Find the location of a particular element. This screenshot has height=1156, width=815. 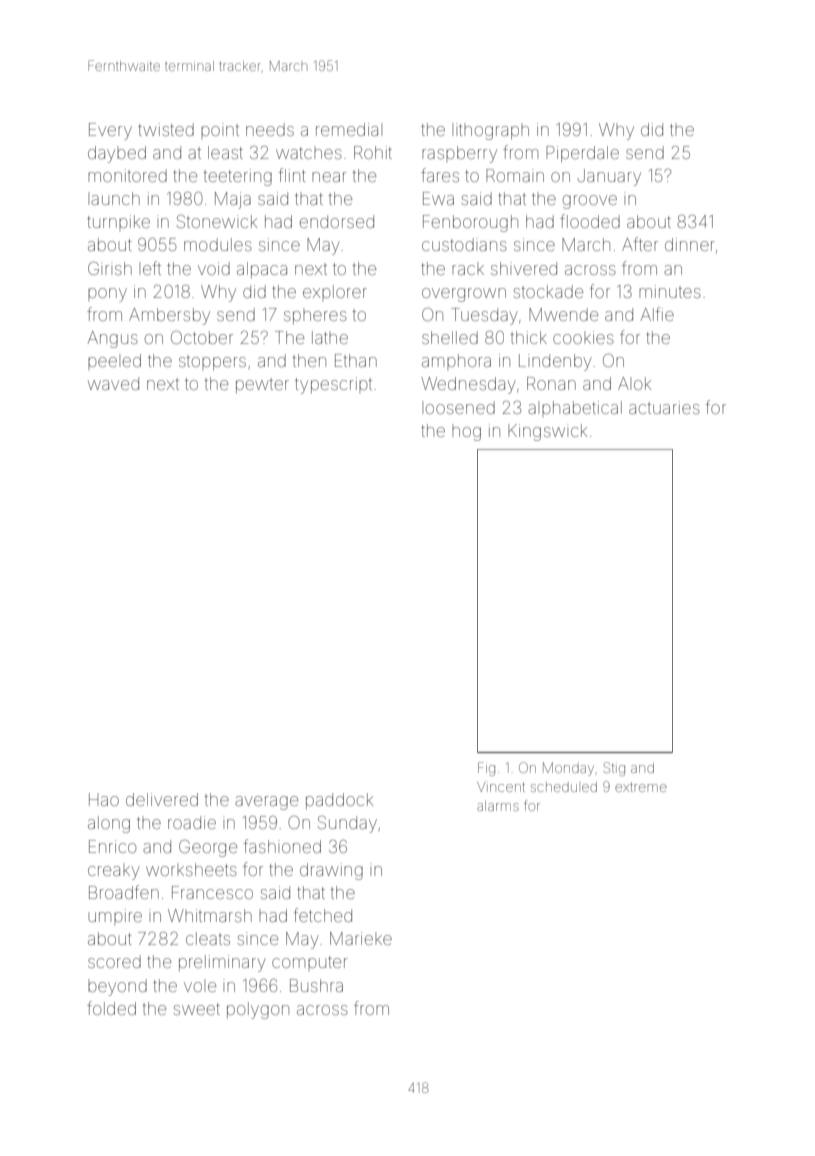

Marieke is located at coordinates (361, 938).
